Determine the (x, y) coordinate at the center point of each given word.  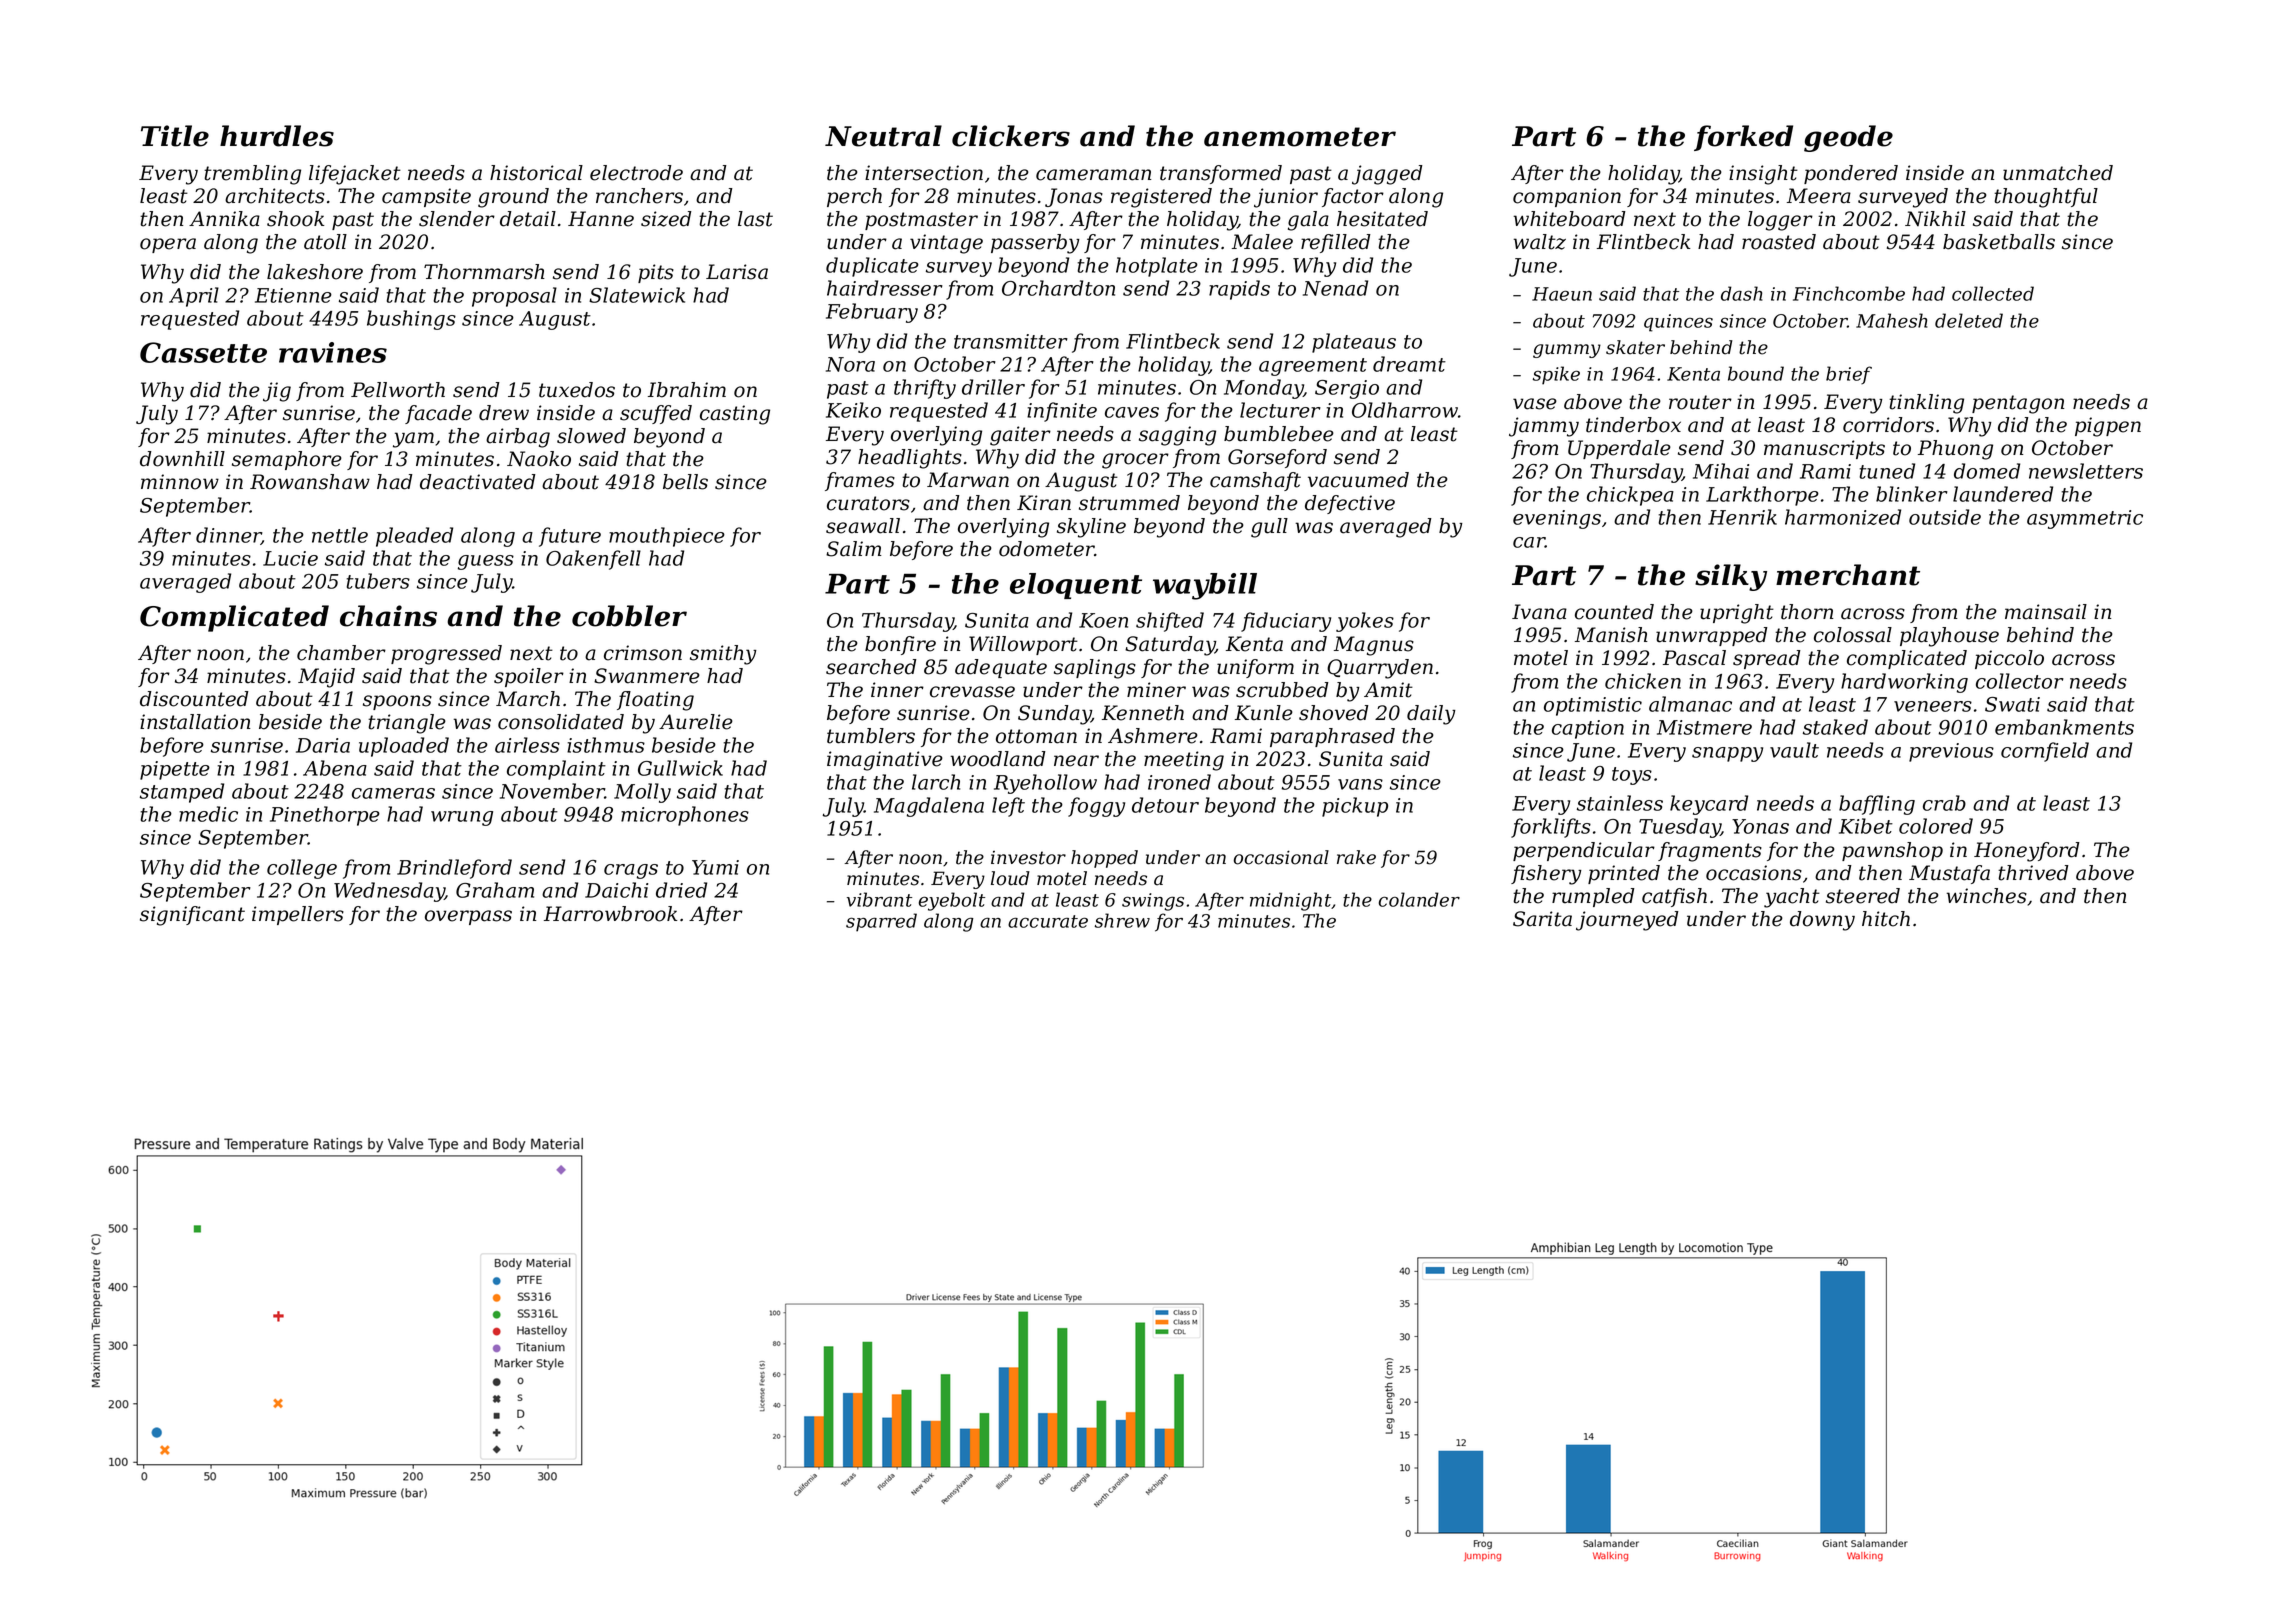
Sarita (1542, 919)
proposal (514, 297)
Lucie (290, 558)
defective (1350, 504)
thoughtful (2046, 198)
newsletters (2086, 471)
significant (192, 916)
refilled (1336, 243)
